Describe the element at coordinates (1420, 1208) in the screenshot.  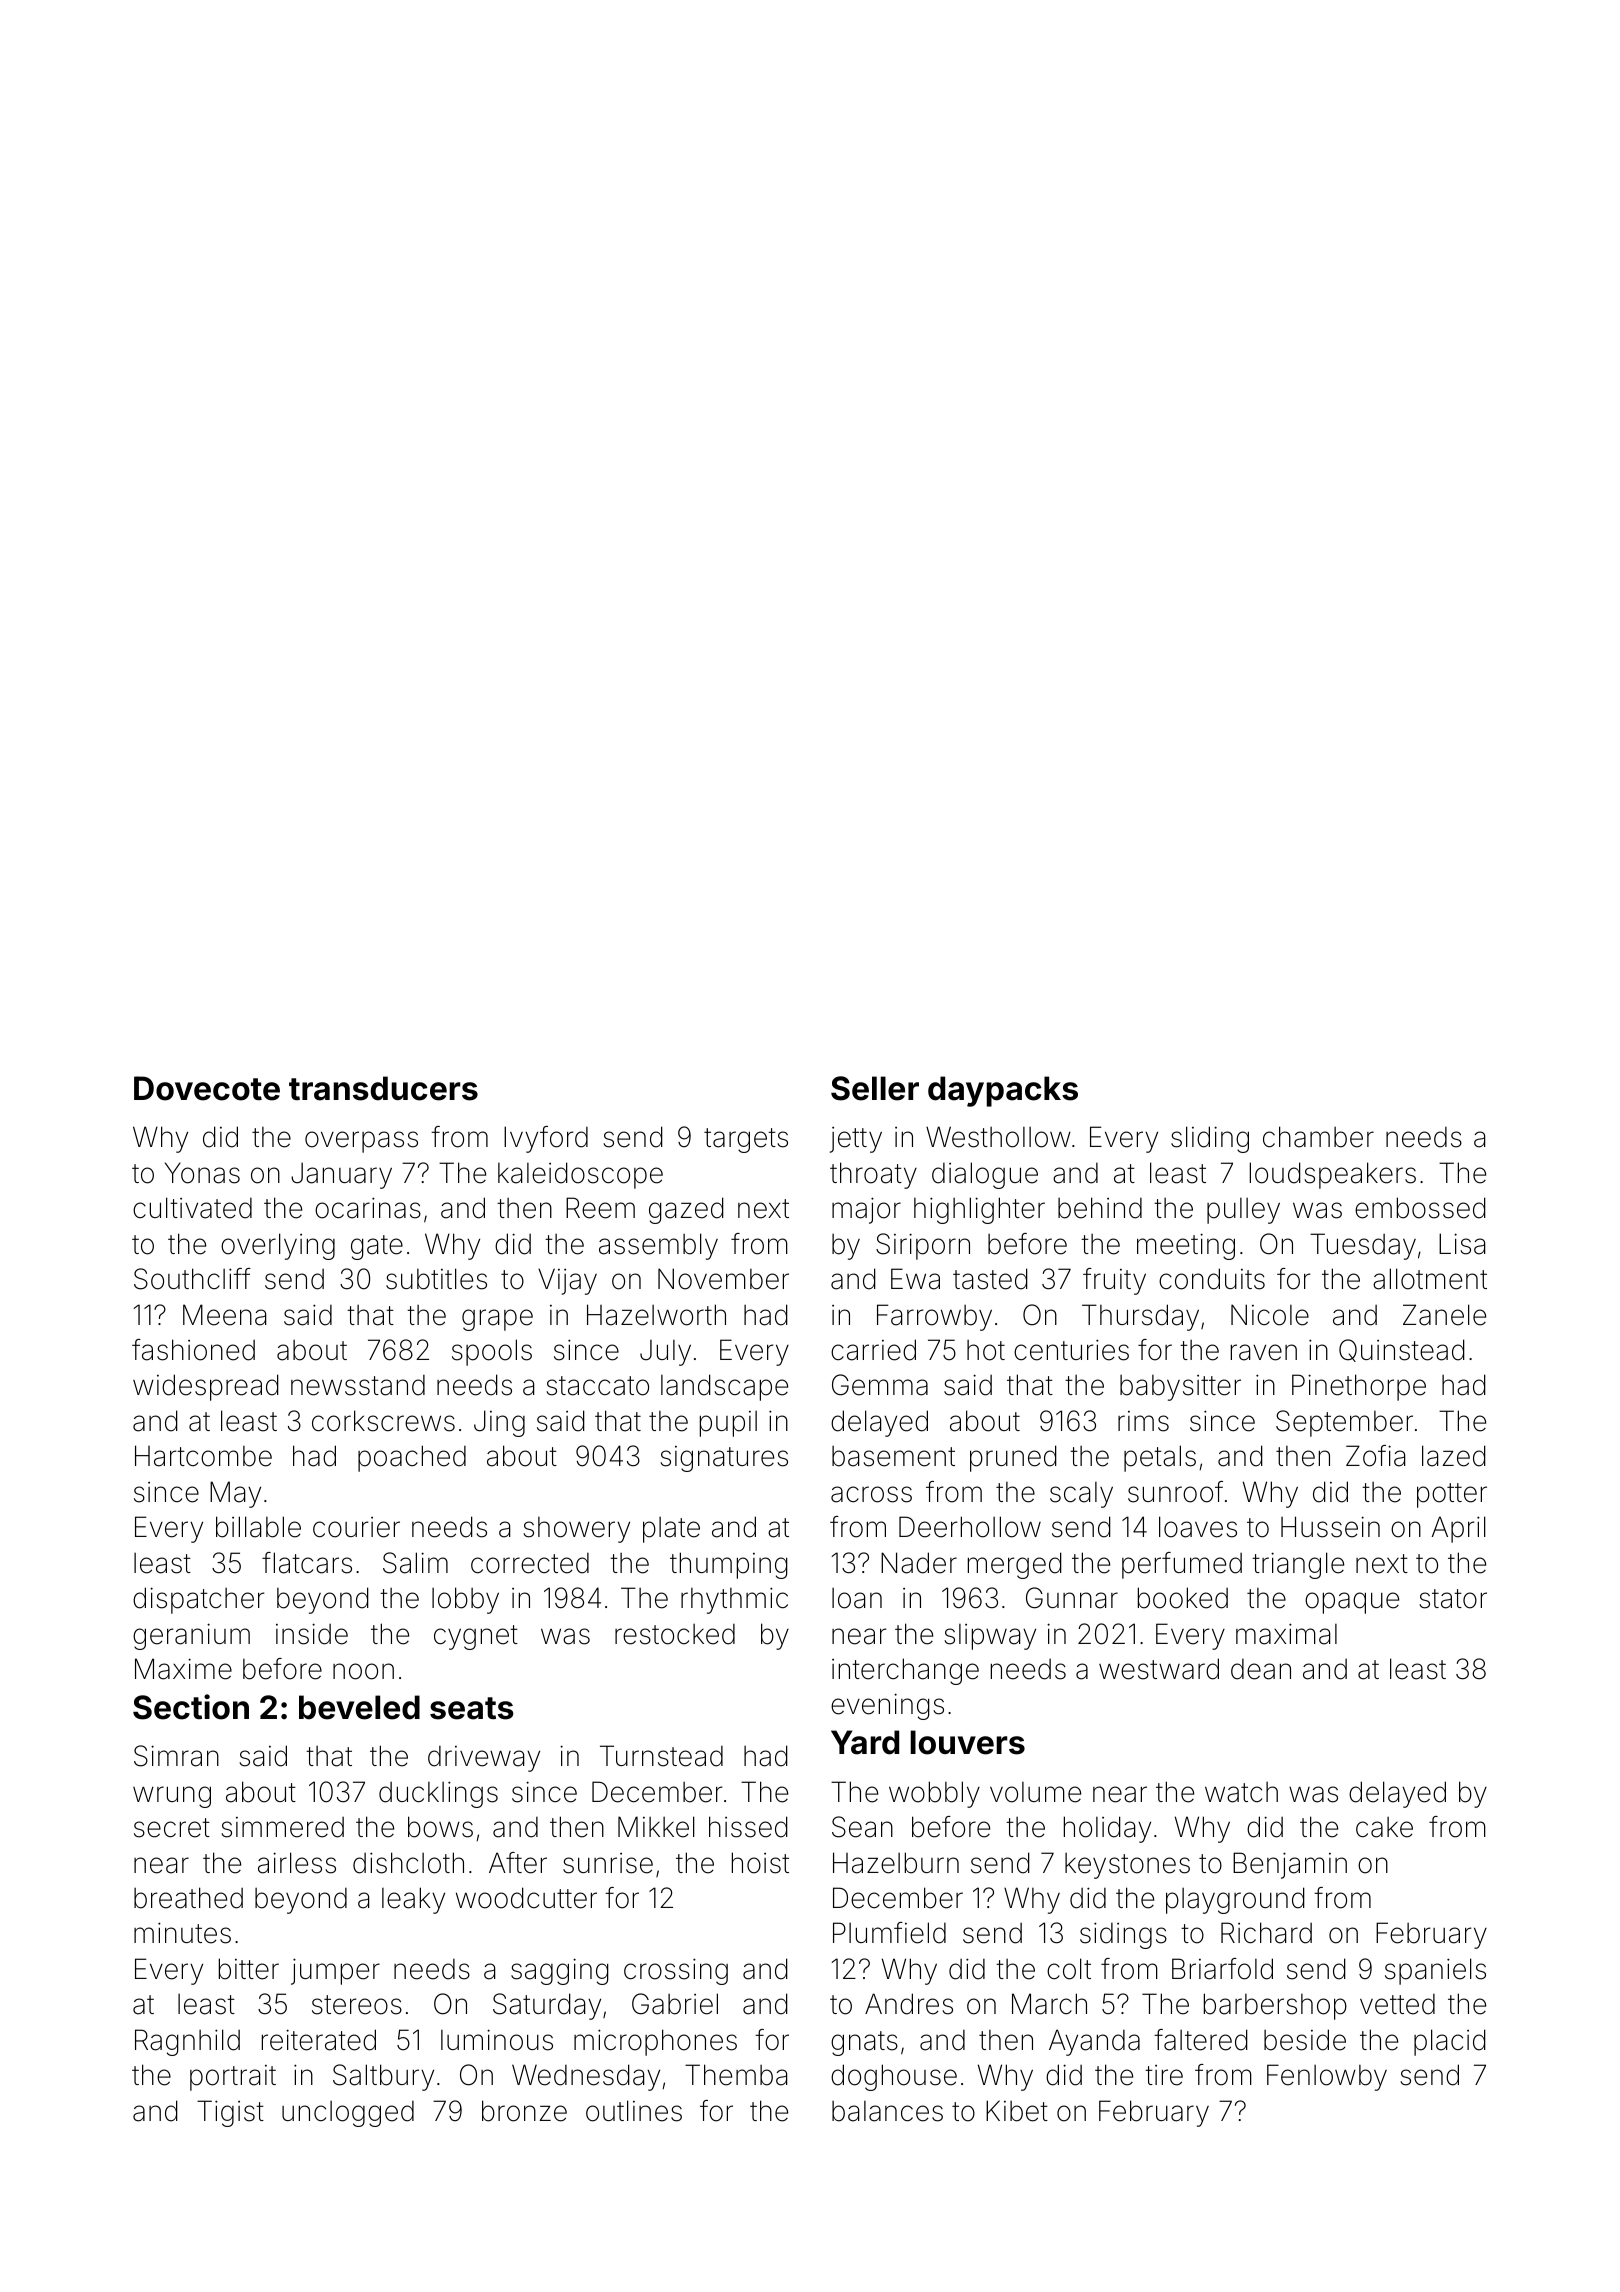
I see `embossed` at that location.
